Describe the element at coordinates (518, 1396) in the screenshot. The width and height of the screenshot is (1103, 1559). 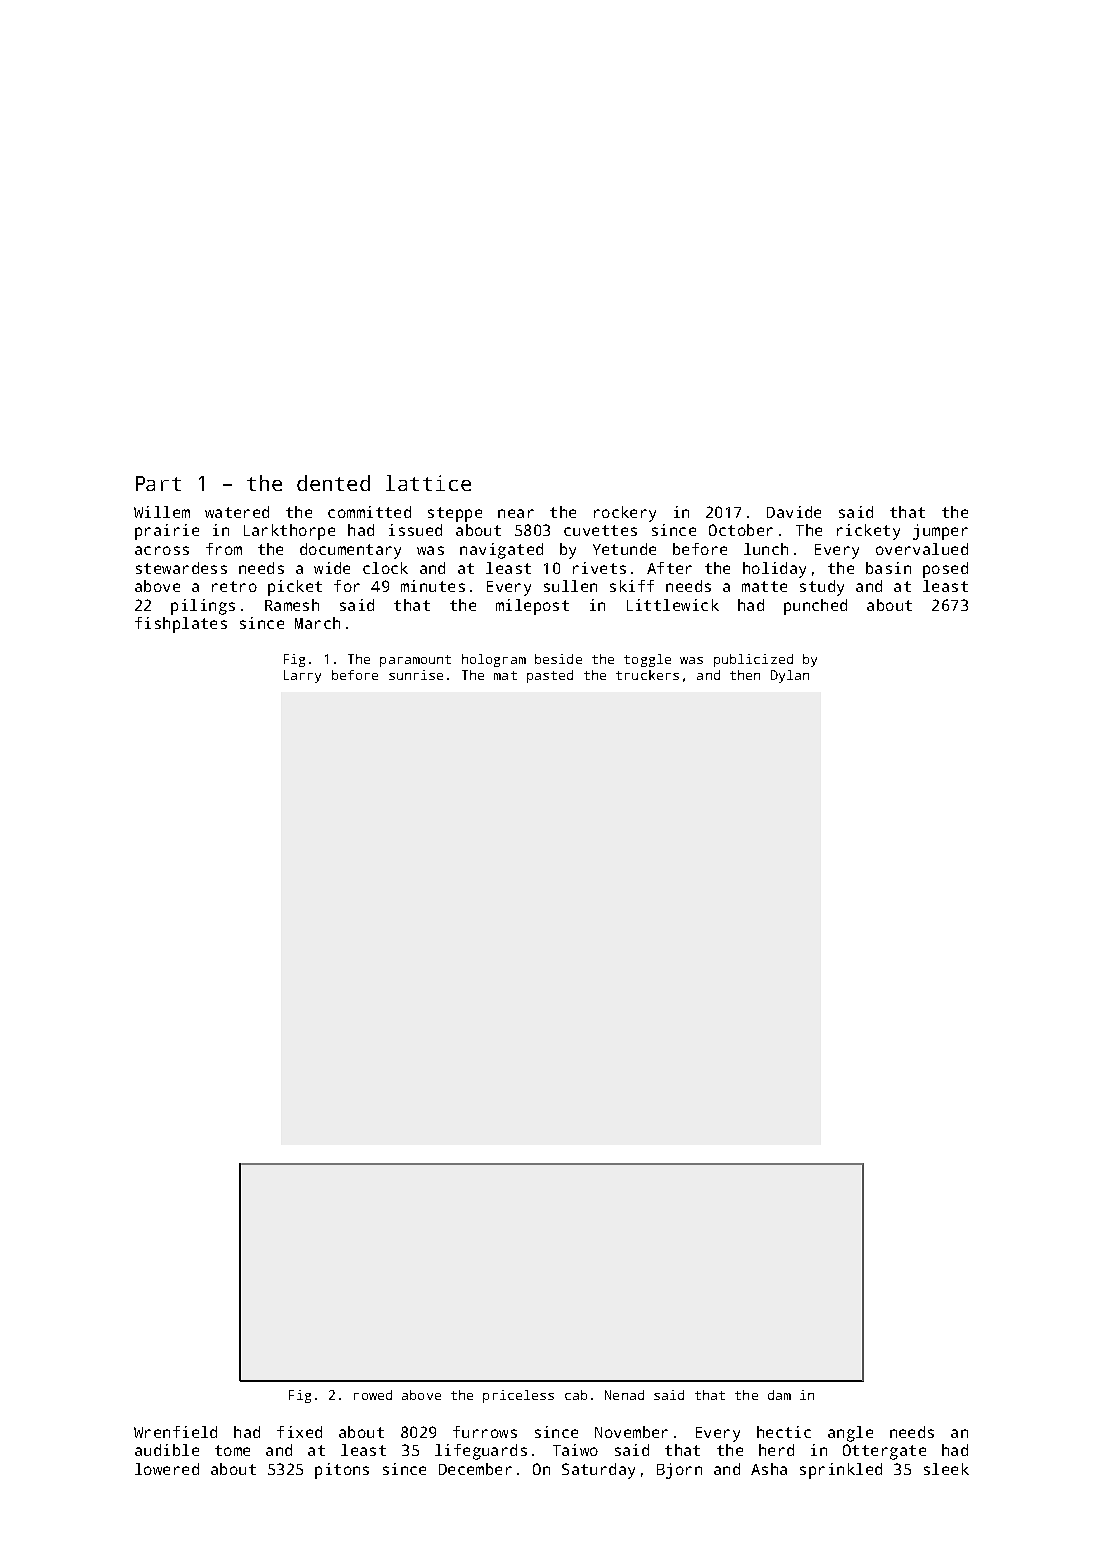
I see `priceless` at that location.
